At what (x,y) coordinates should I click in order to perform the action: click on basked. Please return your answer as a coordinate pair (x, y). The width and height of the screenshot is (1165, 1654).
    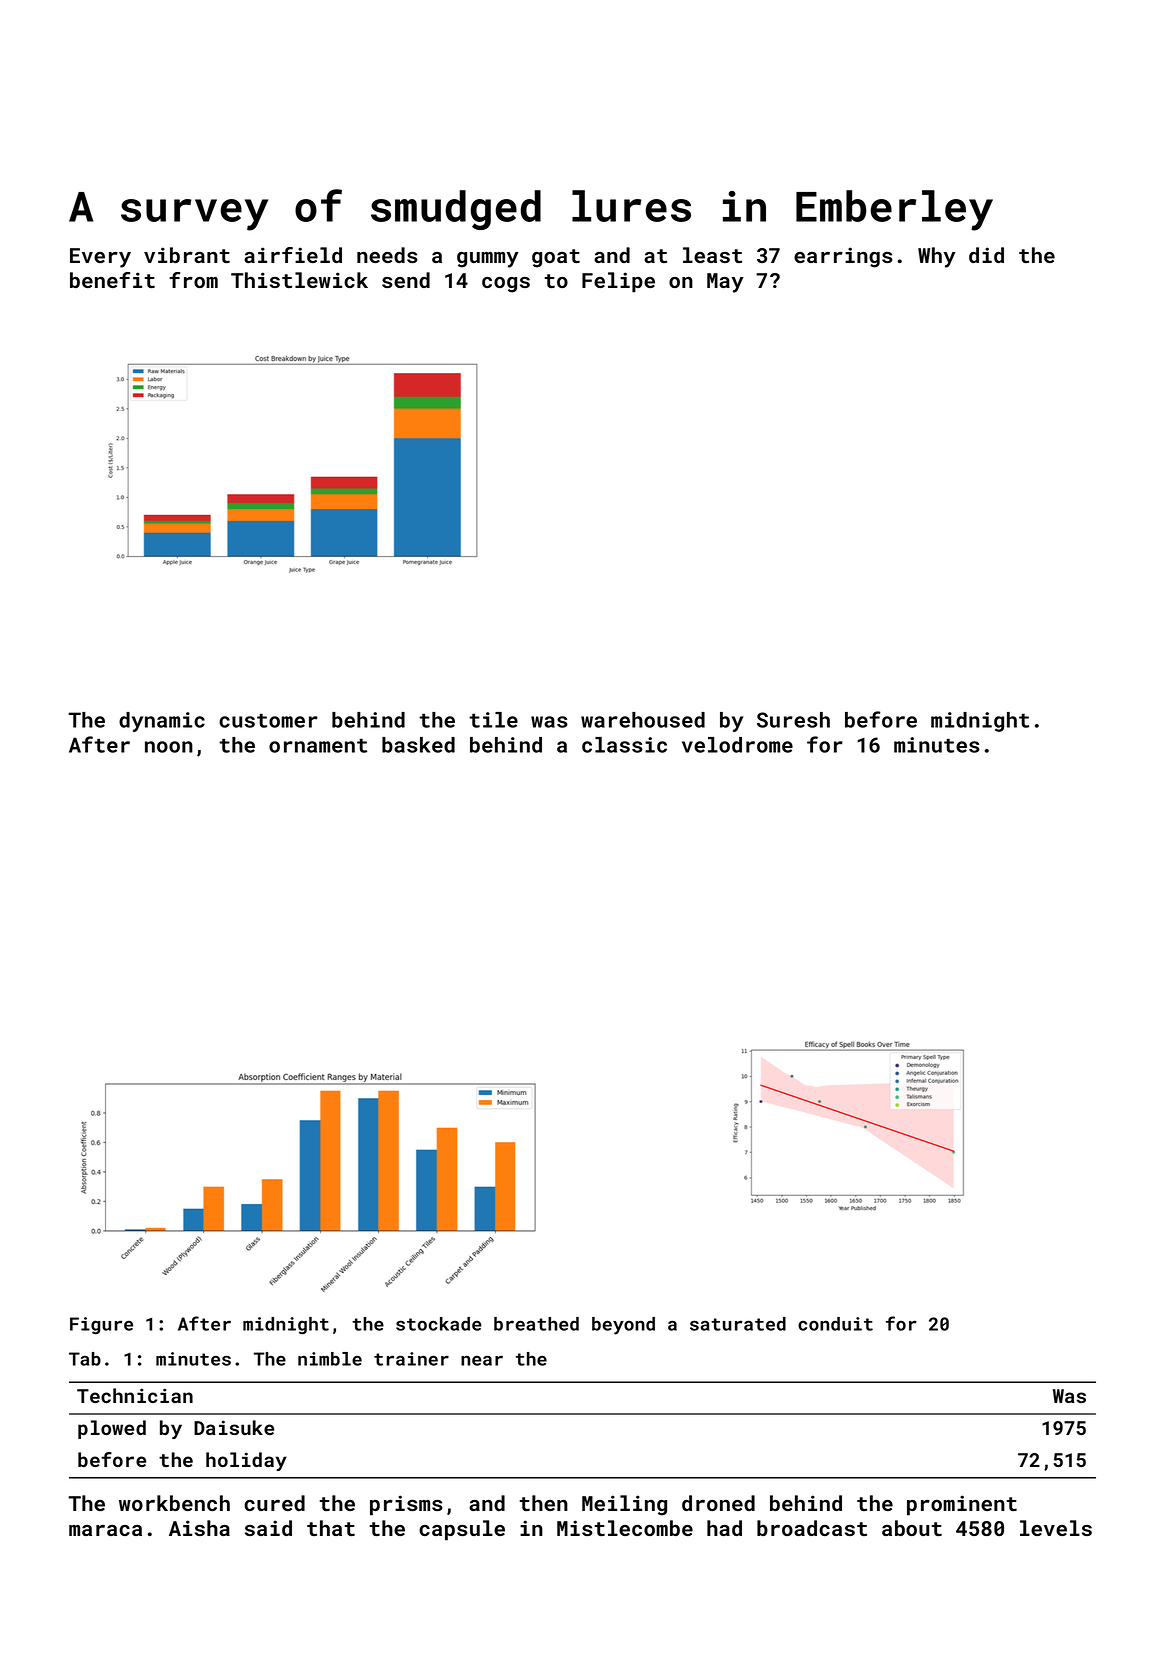
    Looking at the image, I should click on (418, 745).
